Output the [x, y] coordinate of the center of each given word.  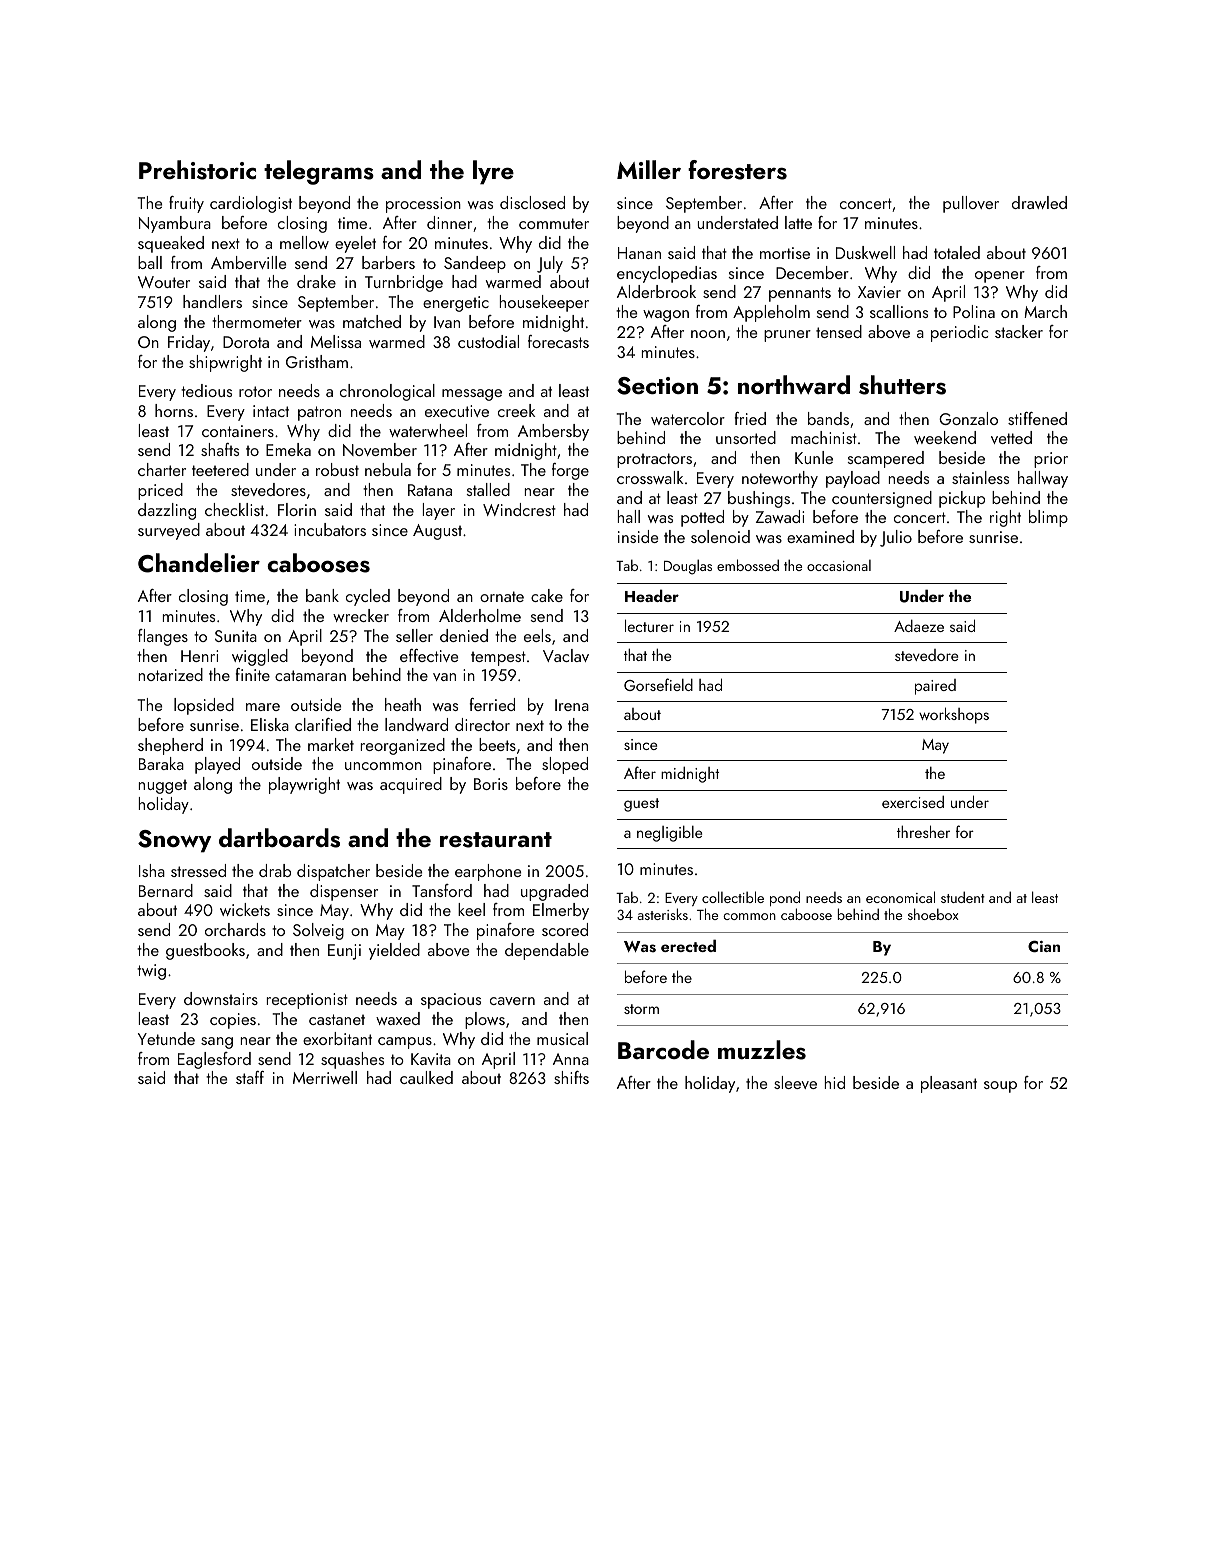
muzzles [762, 1050]
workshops [954, 715]
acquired [411, 785]
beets [497, 744]
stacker [1019, 331]
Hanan [639, 253]
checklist [234, 509]
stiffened [1037, 418]
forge [570, 471]
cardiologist [251, 204]
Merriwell [325, 1077]
